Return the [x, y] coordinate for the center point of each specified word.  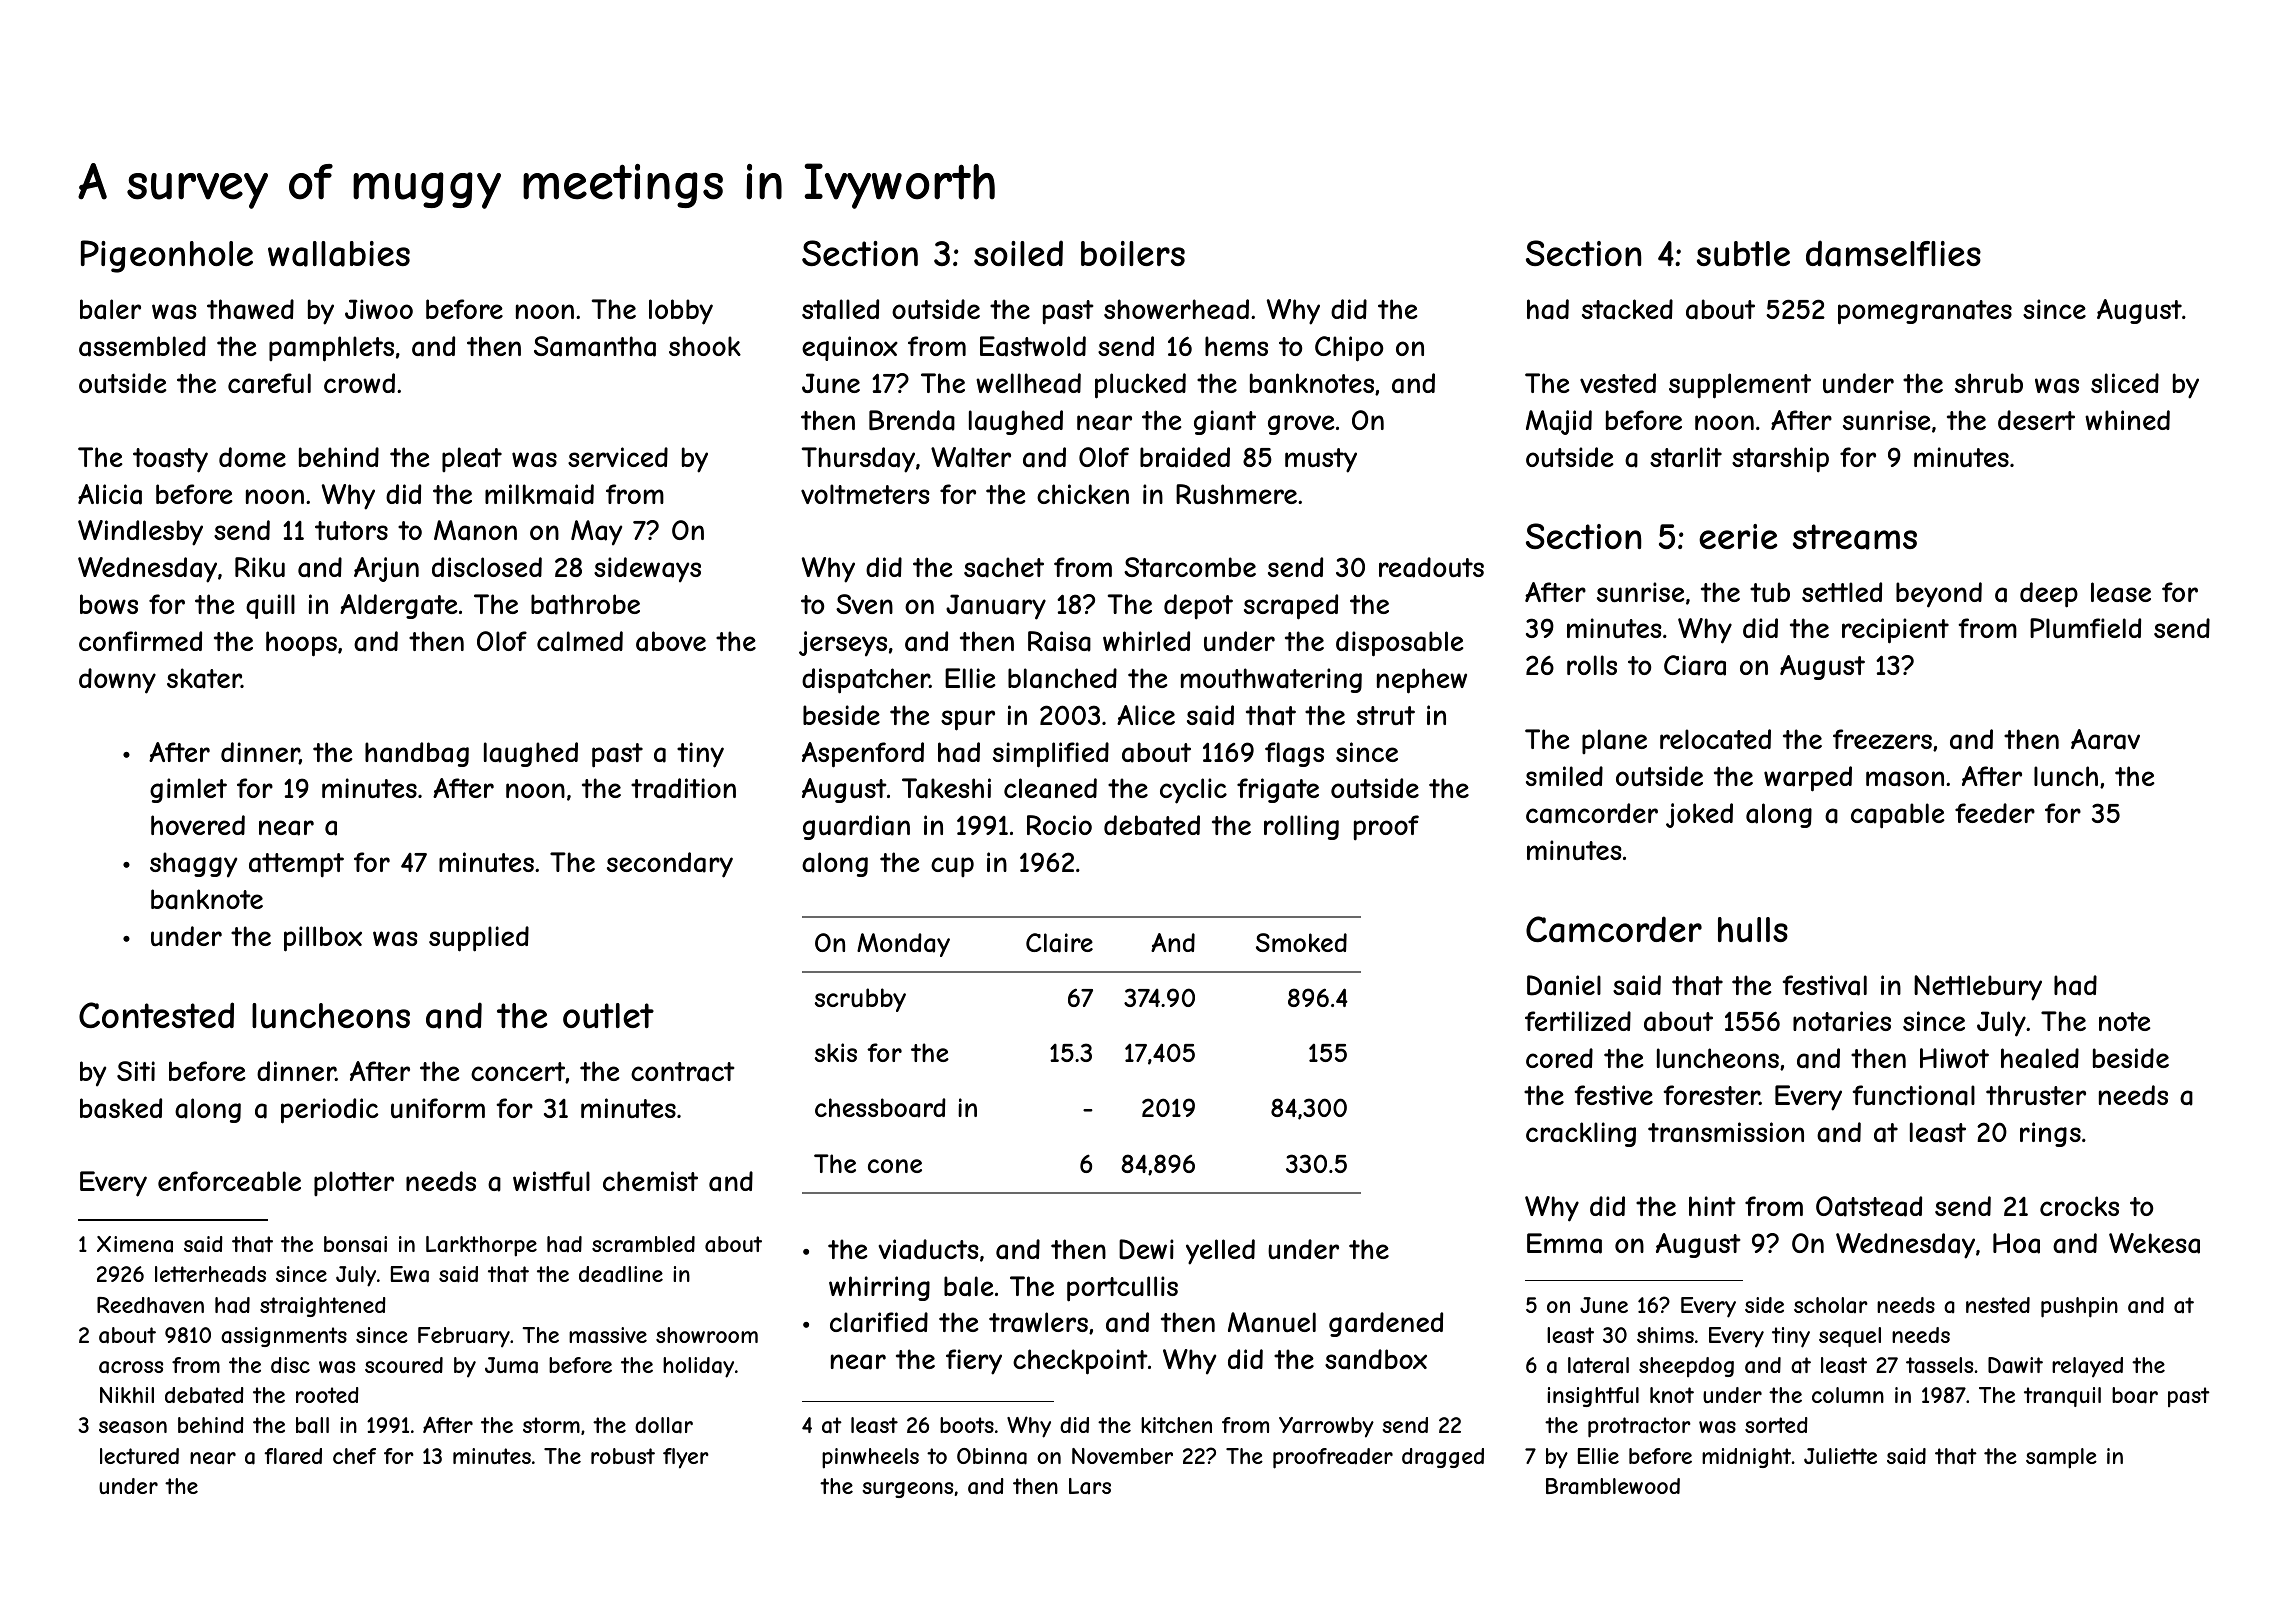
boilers [1133, 253]
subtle [1743, 254]
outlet [608, 1016]
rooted [327, 1395]
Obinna [992, 1456]
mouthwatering [1271, 680]
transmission [1726, 1132]
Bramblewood [1613, 1486]
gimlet [188, 790]
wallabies [339, 254]
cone [895, 1166]
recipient [1895, 631]
